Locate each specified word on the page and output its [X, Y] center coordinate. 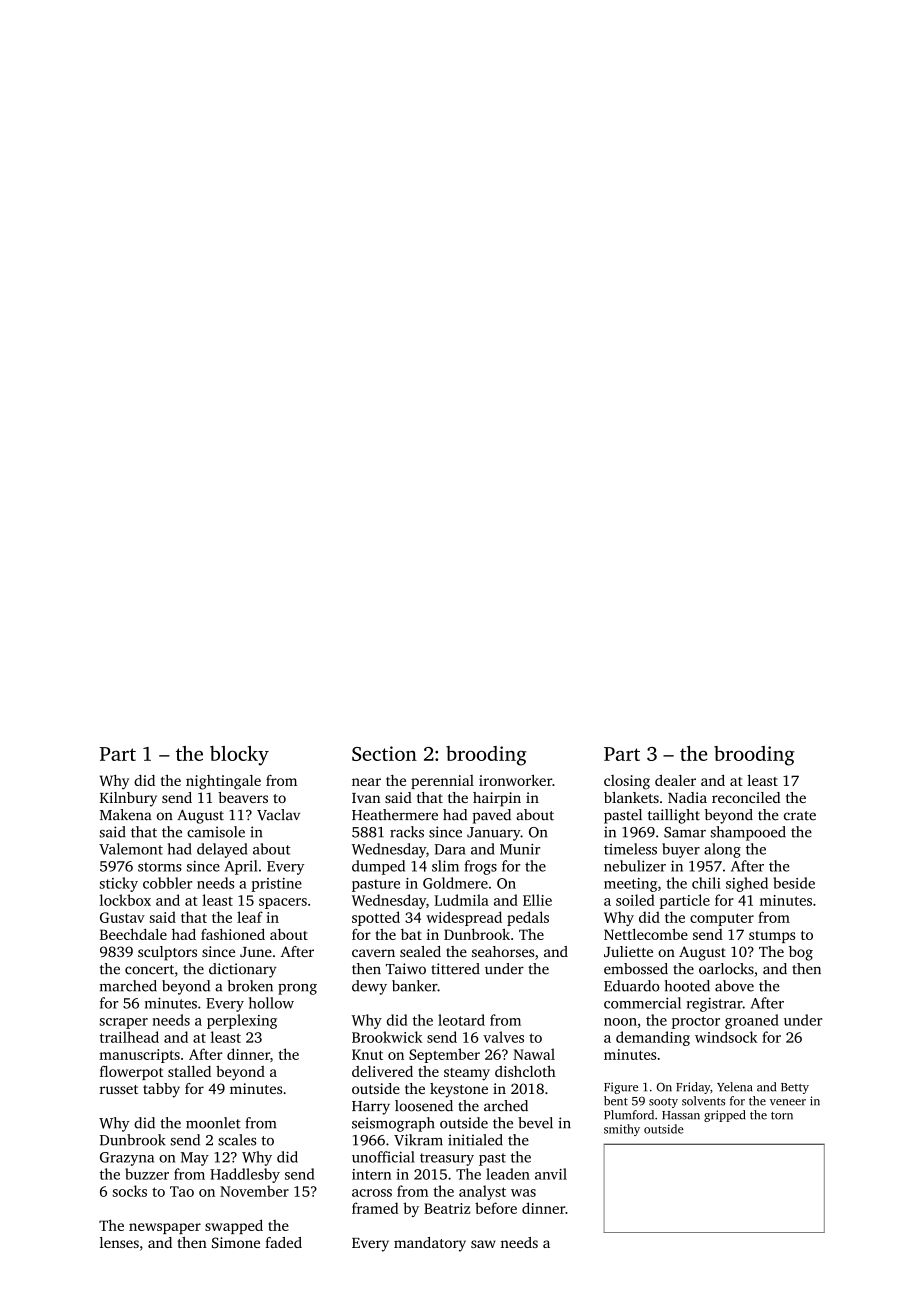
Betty [795, 1088]
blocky [239, 756]
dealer [675, 780]
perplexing [242, 1021]
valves [503, 1037]
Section [384, 753]
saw [483, 1244]
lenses [119, 1242]
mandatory [430, 1244]
